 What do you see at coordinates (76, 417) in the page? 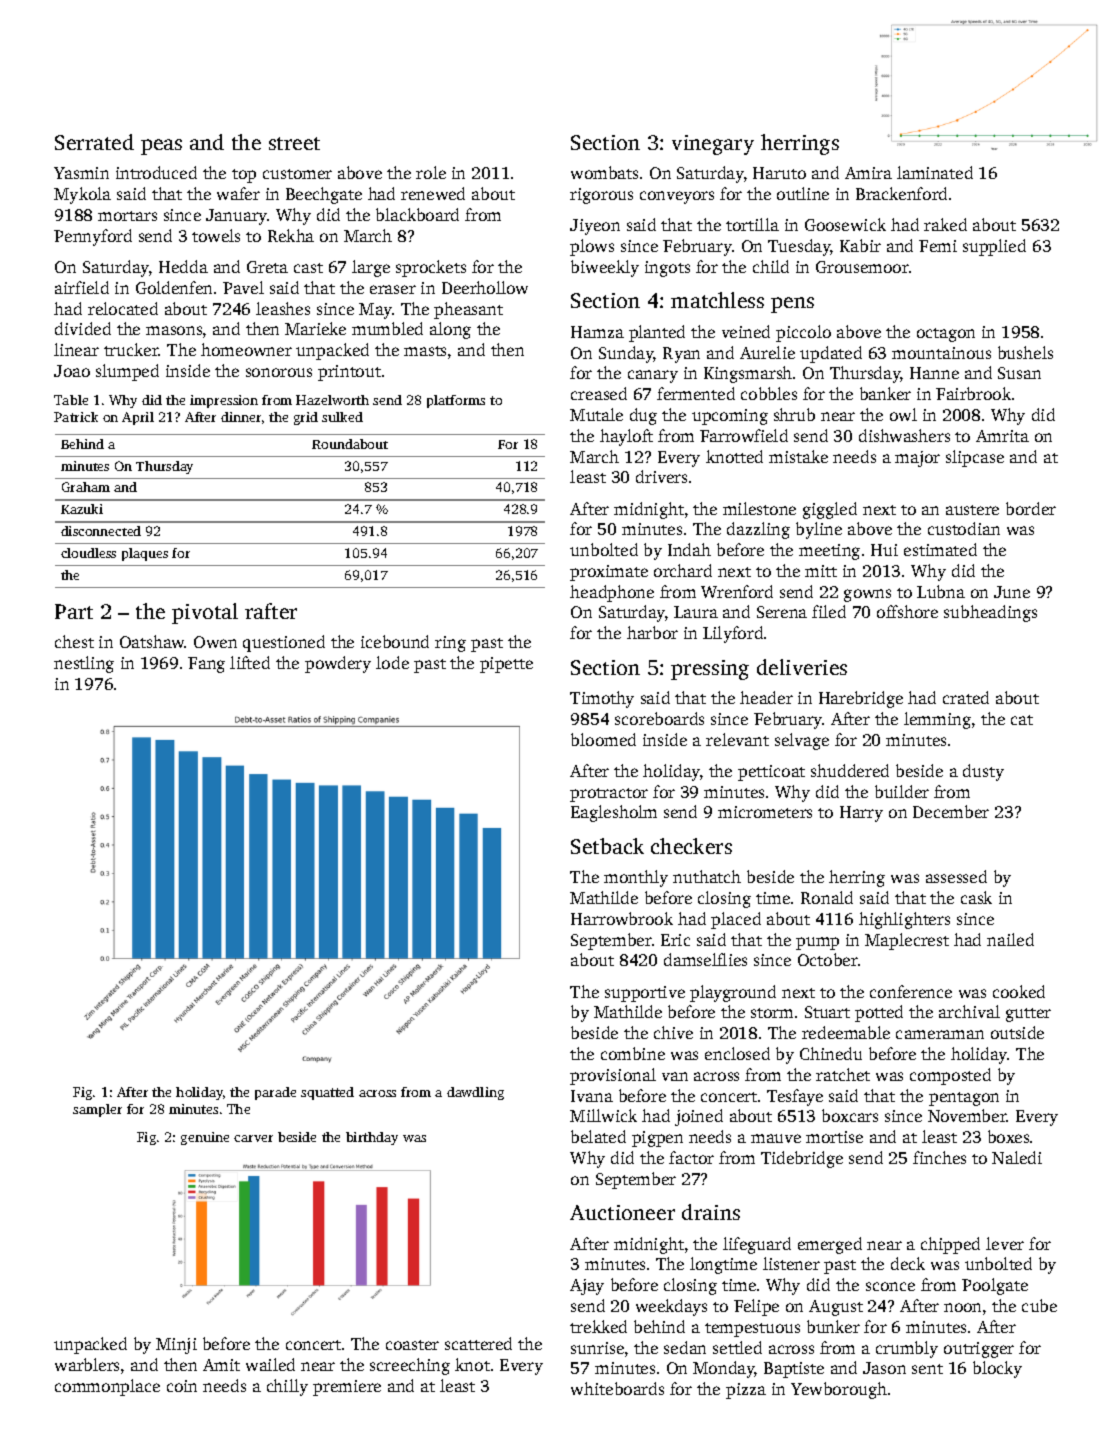
I see `Patrick` at bounding box center [76, 417].
